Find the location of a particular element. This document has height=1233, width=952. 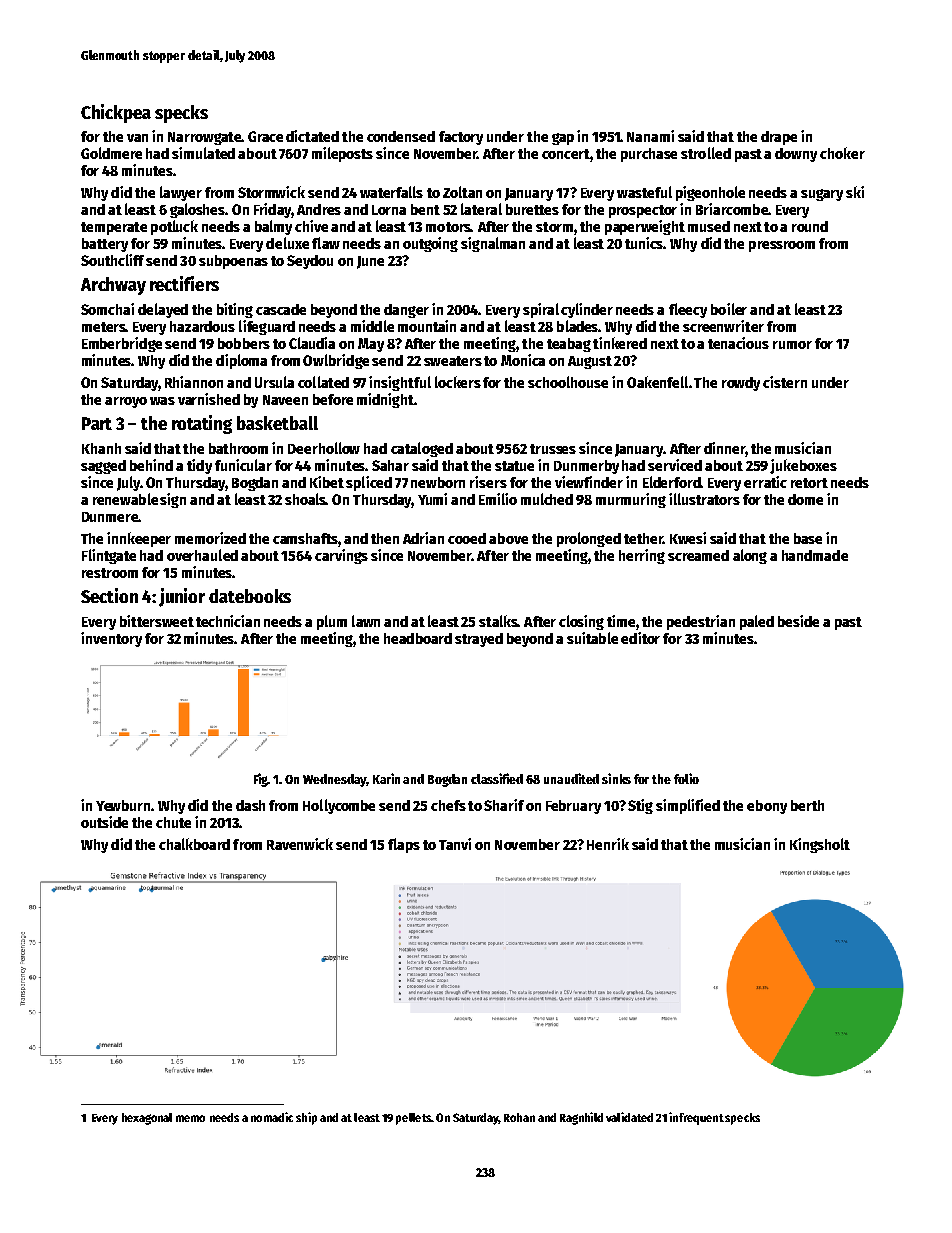

nomadic is located at coordinates (272, 1117).
